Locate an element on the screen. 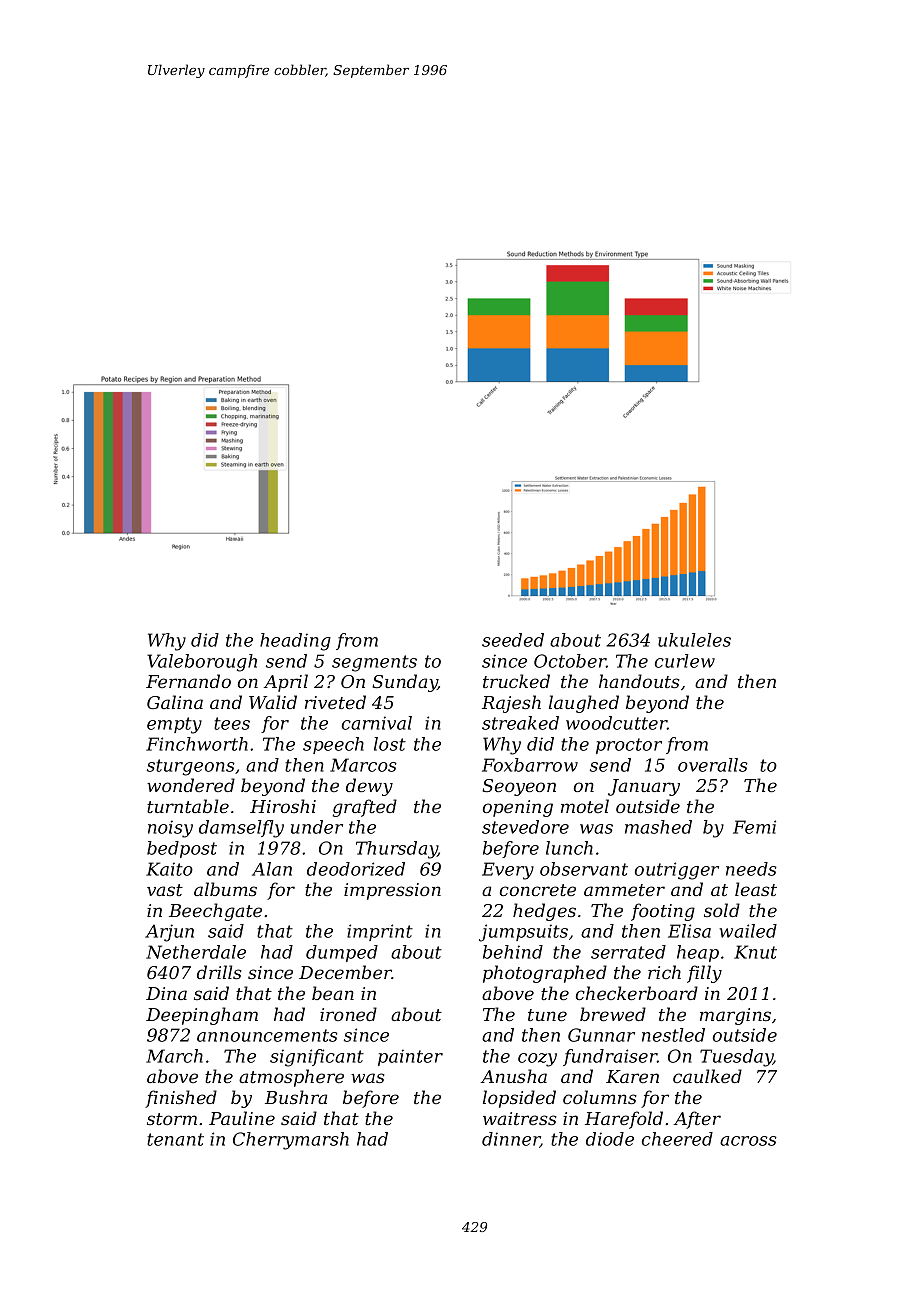 This screenshot has height=1311, width=924. lopsided is located at coordinates (519, 1099).
